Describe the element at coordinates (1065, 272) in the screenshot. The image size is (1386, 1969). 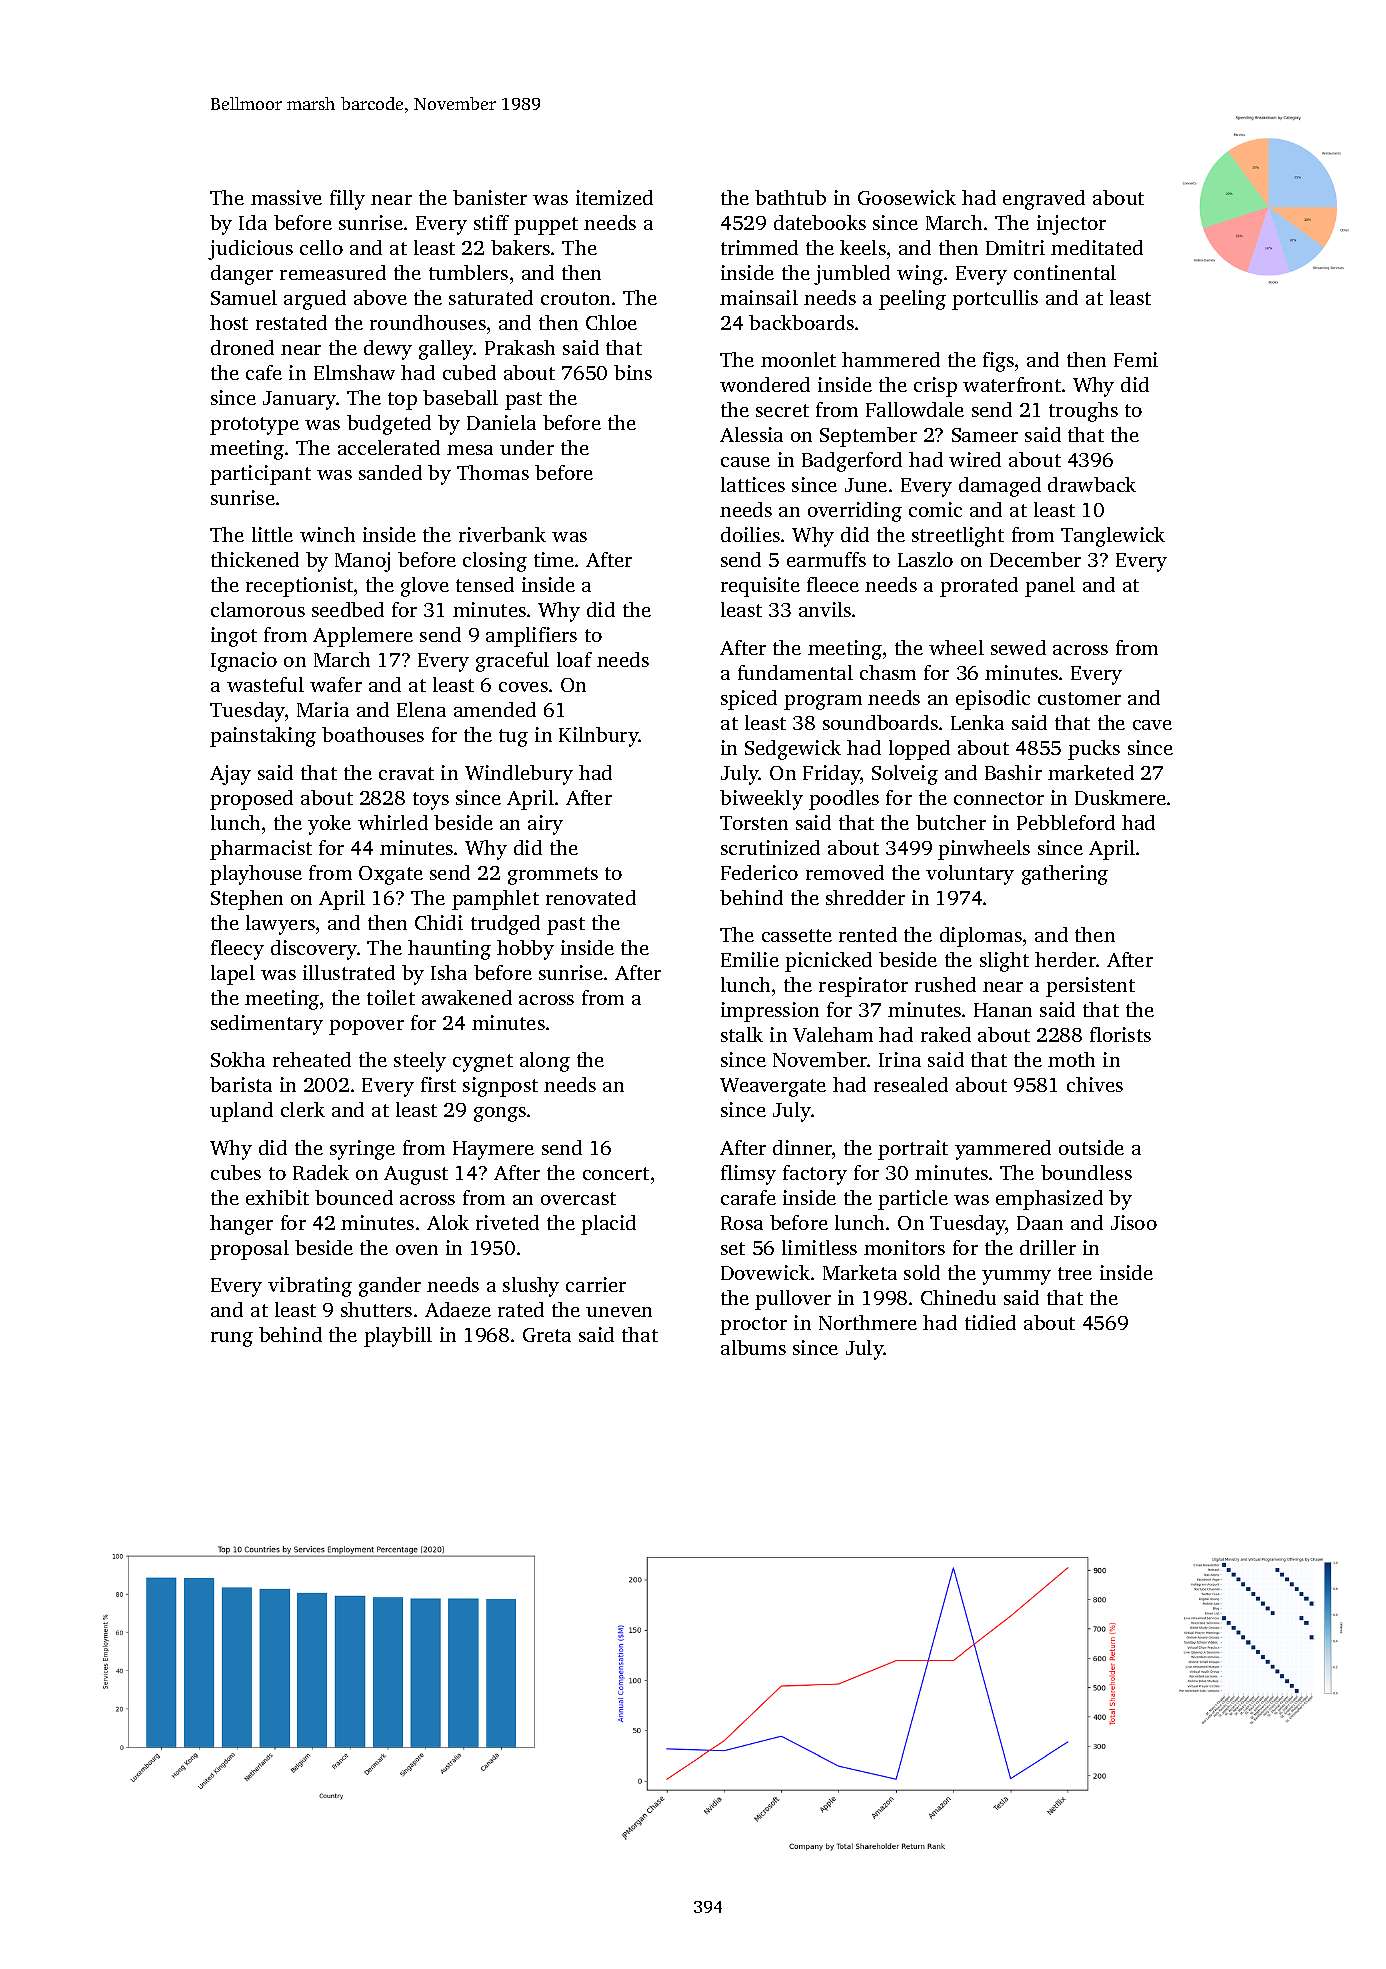
I see `continental` at that location.
